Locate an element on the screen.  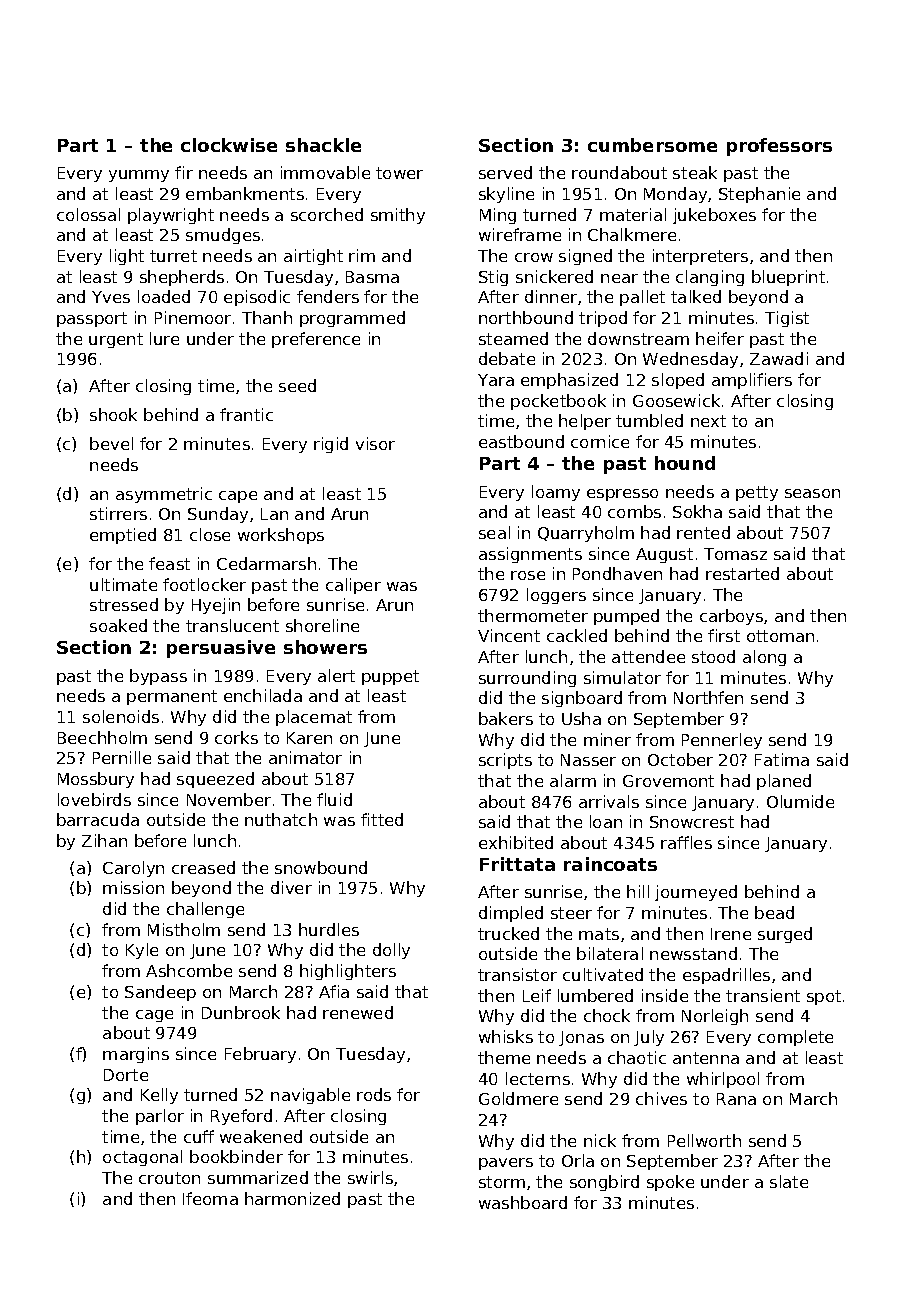
Dorte is located at coordinates (126, 1075).
